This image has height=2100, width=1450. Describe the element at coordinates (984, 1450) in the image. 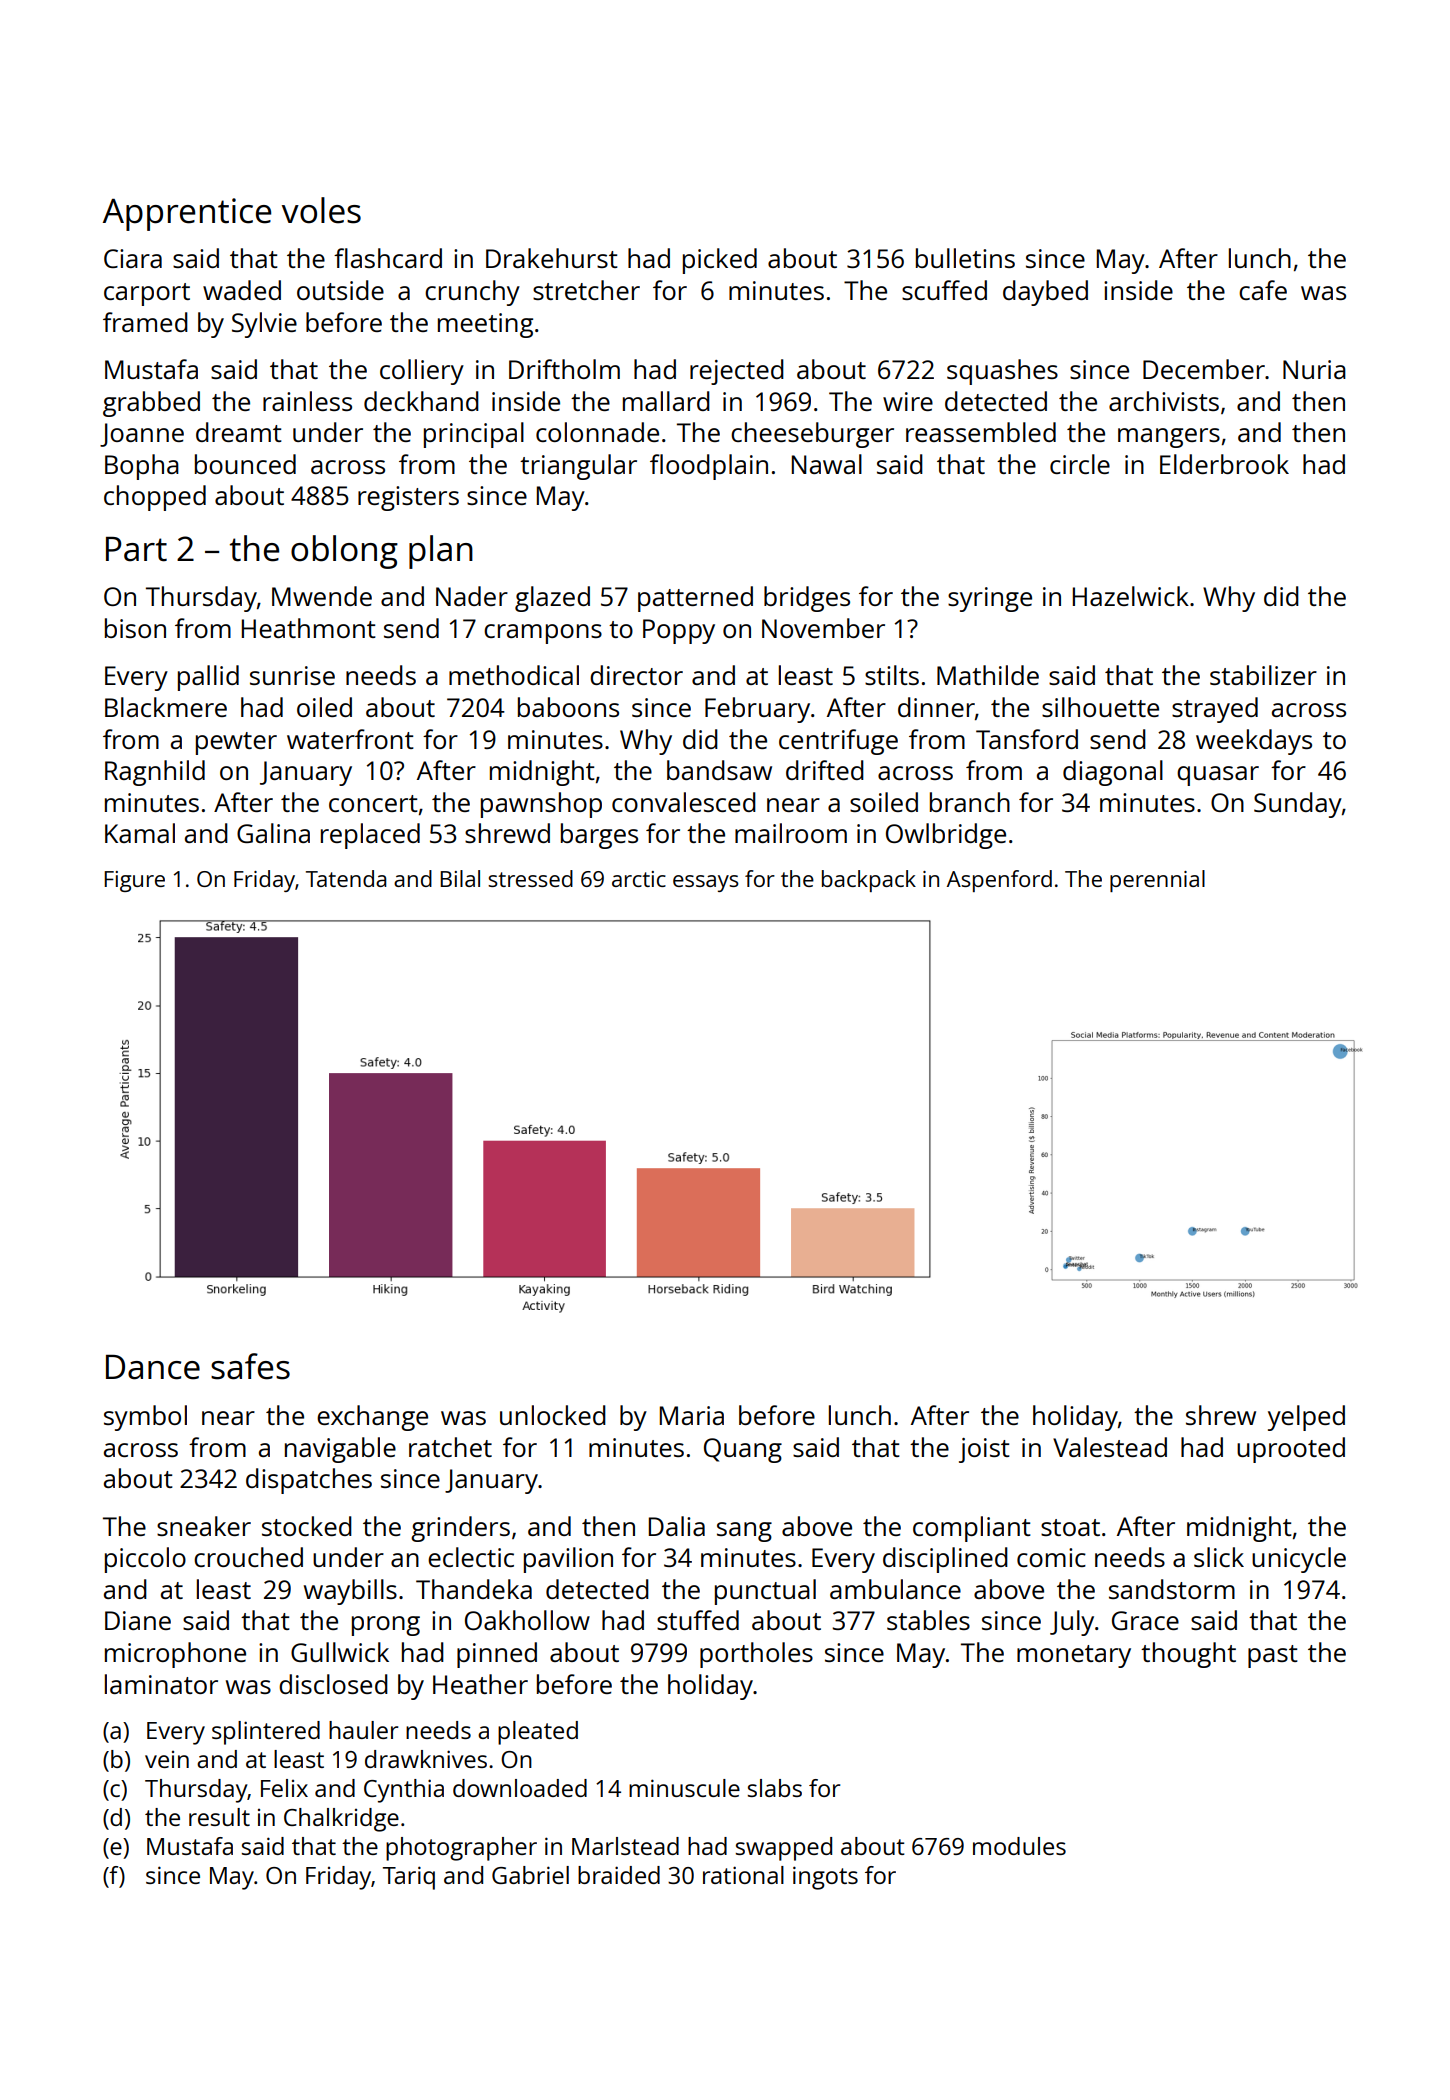

I see `joist` at that location.
